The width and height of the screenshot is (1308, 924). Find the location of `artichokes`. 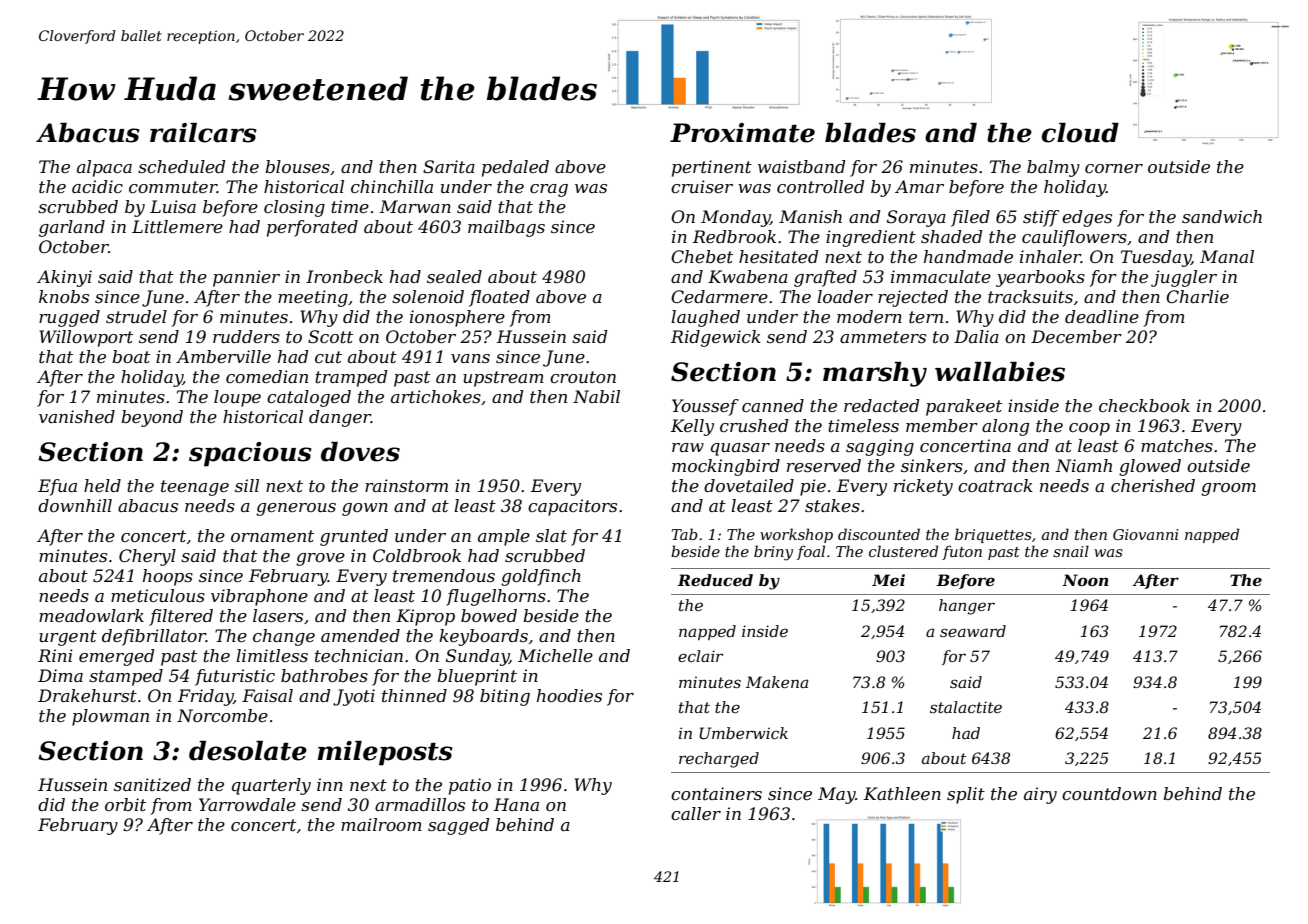

artichokes is located at coordinates (436, 396).
